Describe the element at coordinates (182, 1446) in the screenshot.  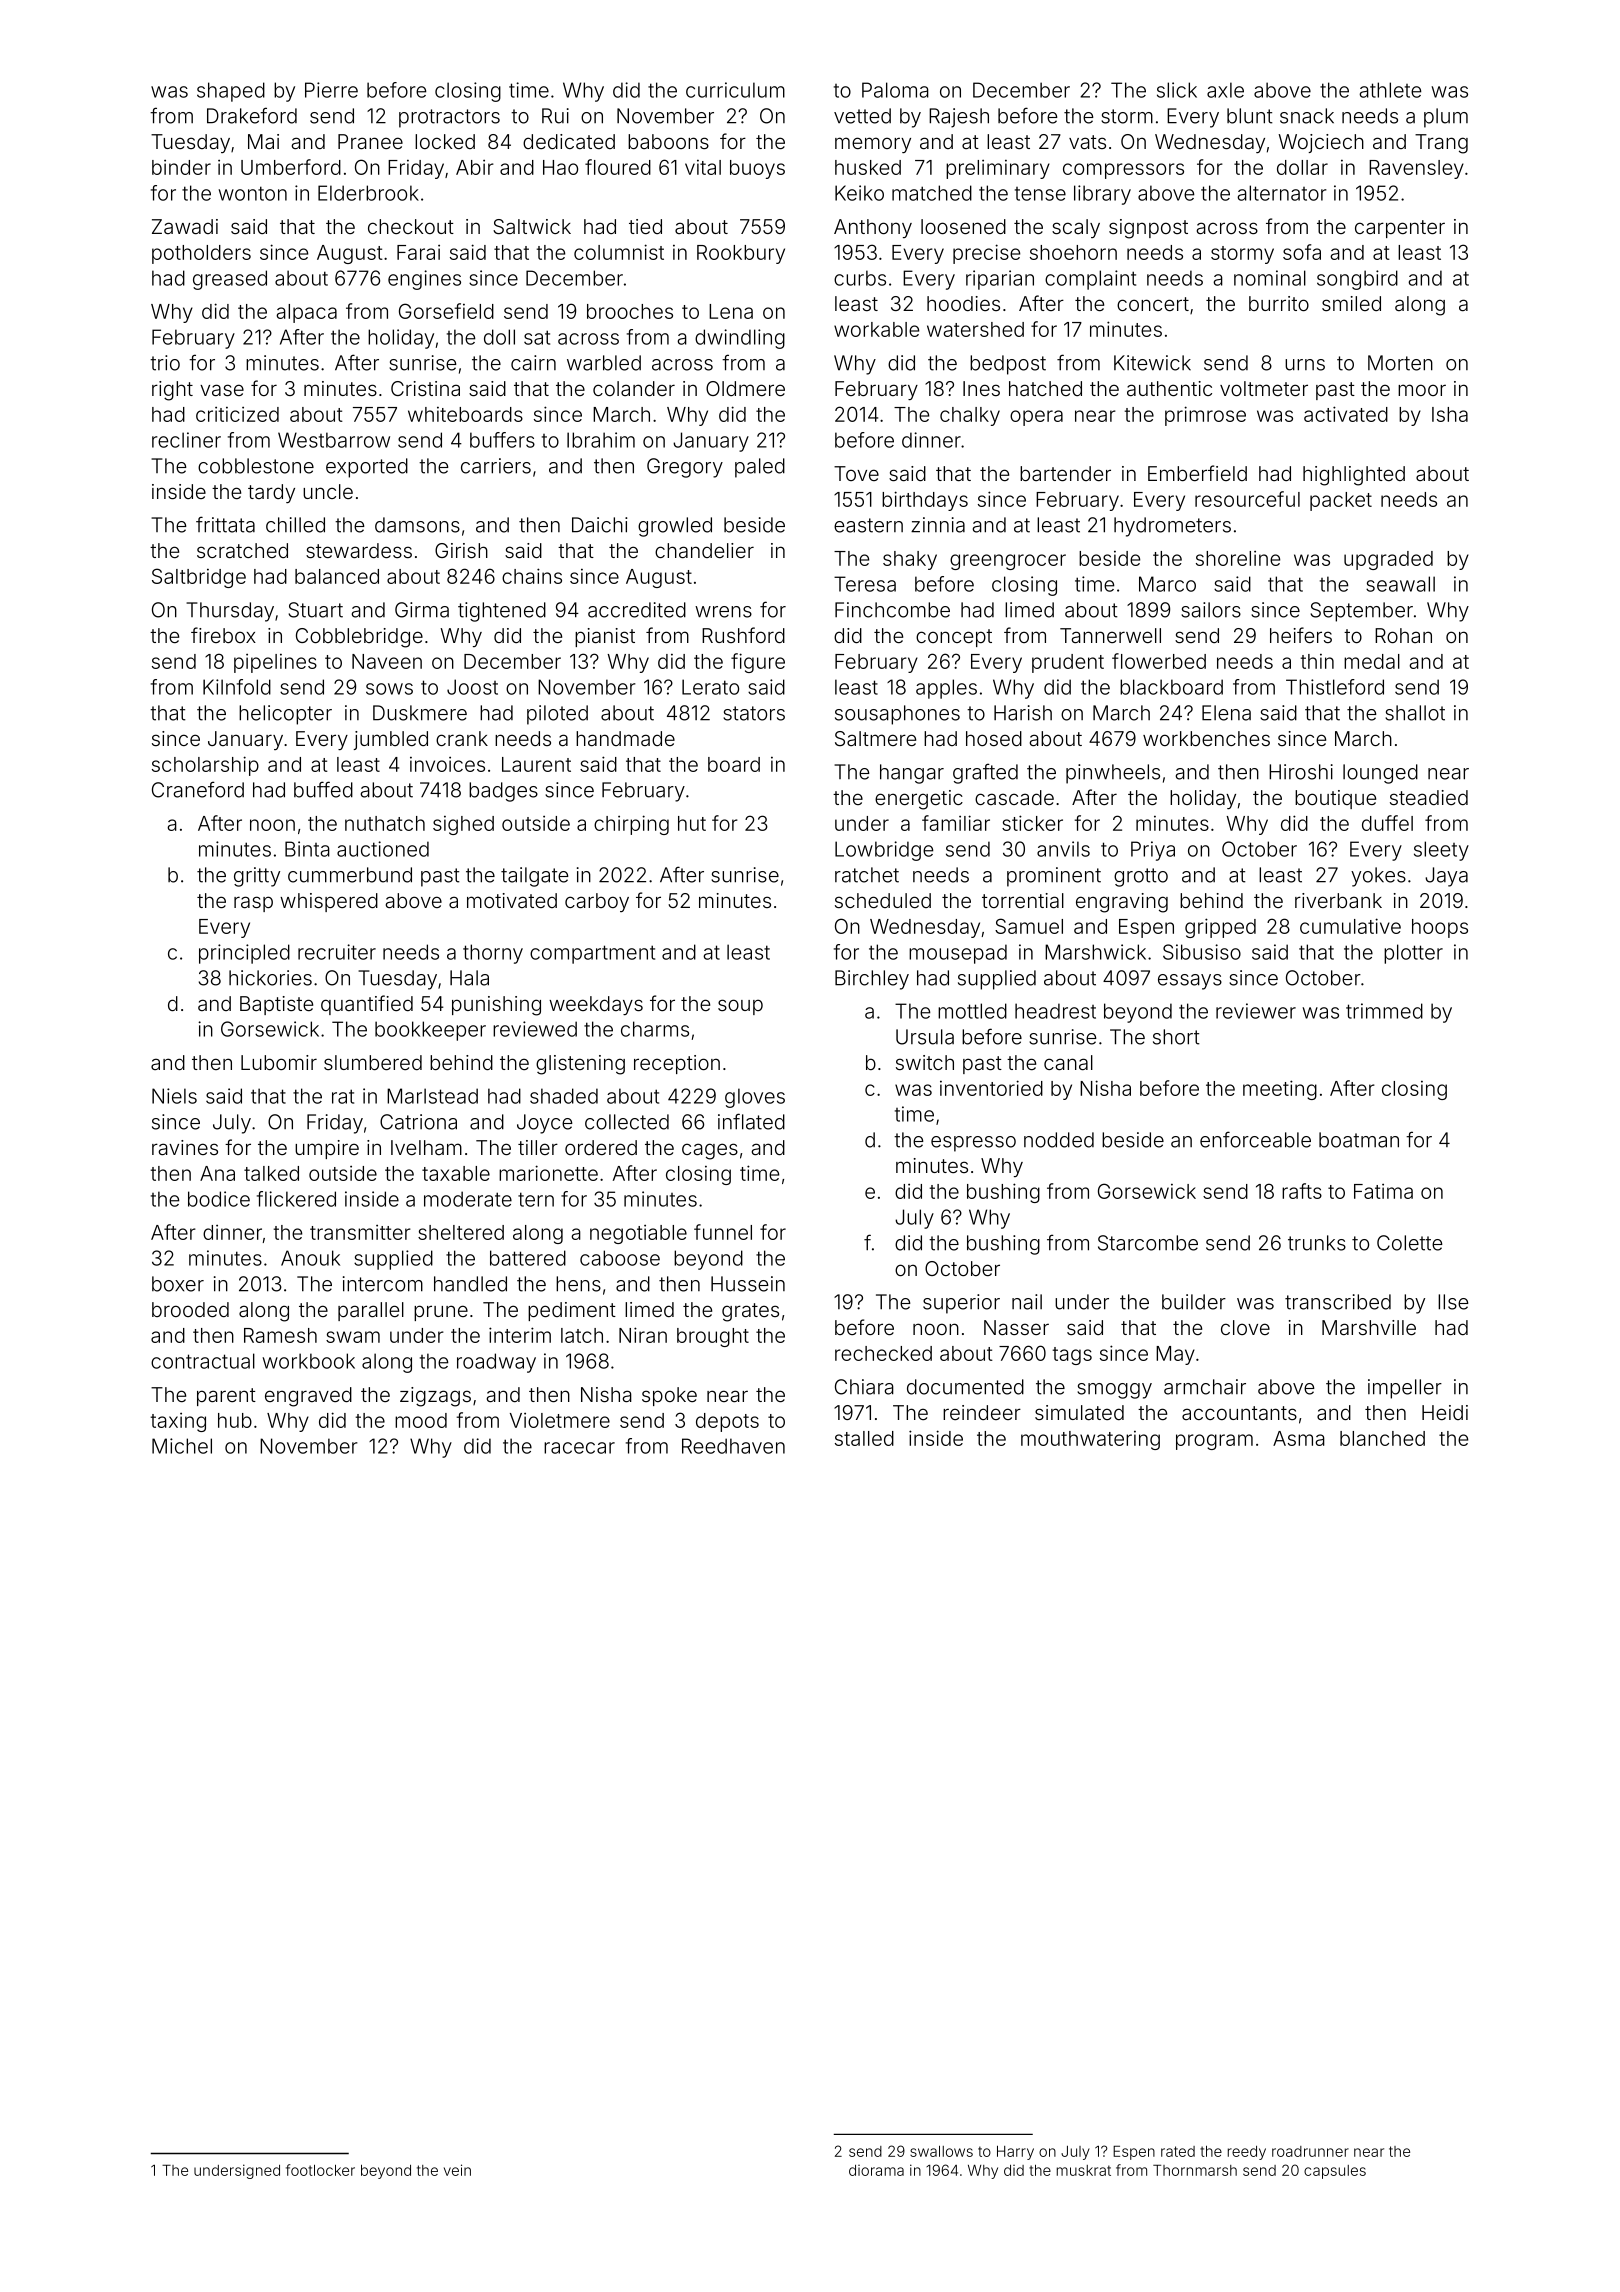
I see `Michel` at that location.
